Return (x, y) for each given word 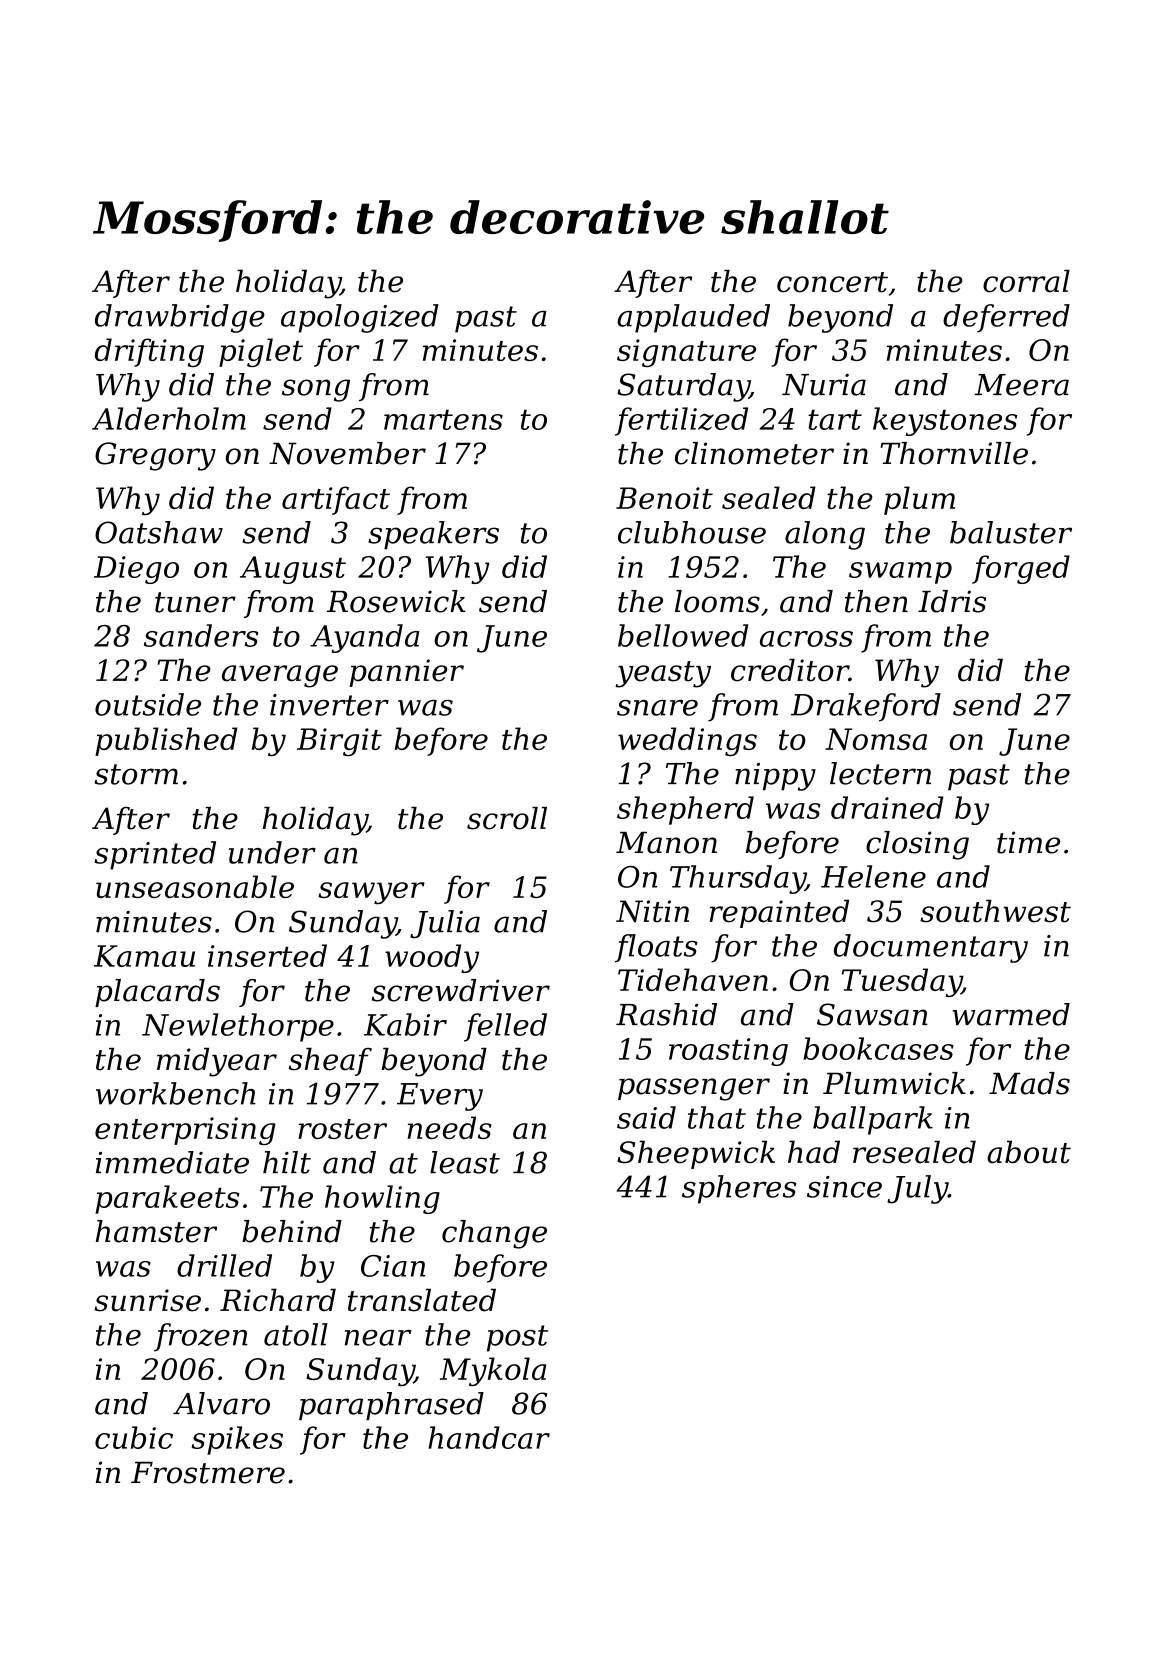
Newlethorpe (238, 1027)
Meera (1022, 385)
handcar (489, 1437)
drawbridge (180, 318)
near (378, 1338)
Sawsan (872, 1014)
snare (657, 708)
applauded (693, 318)
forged (1021, 569)
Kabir (405, 1024)
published (166, 741)
